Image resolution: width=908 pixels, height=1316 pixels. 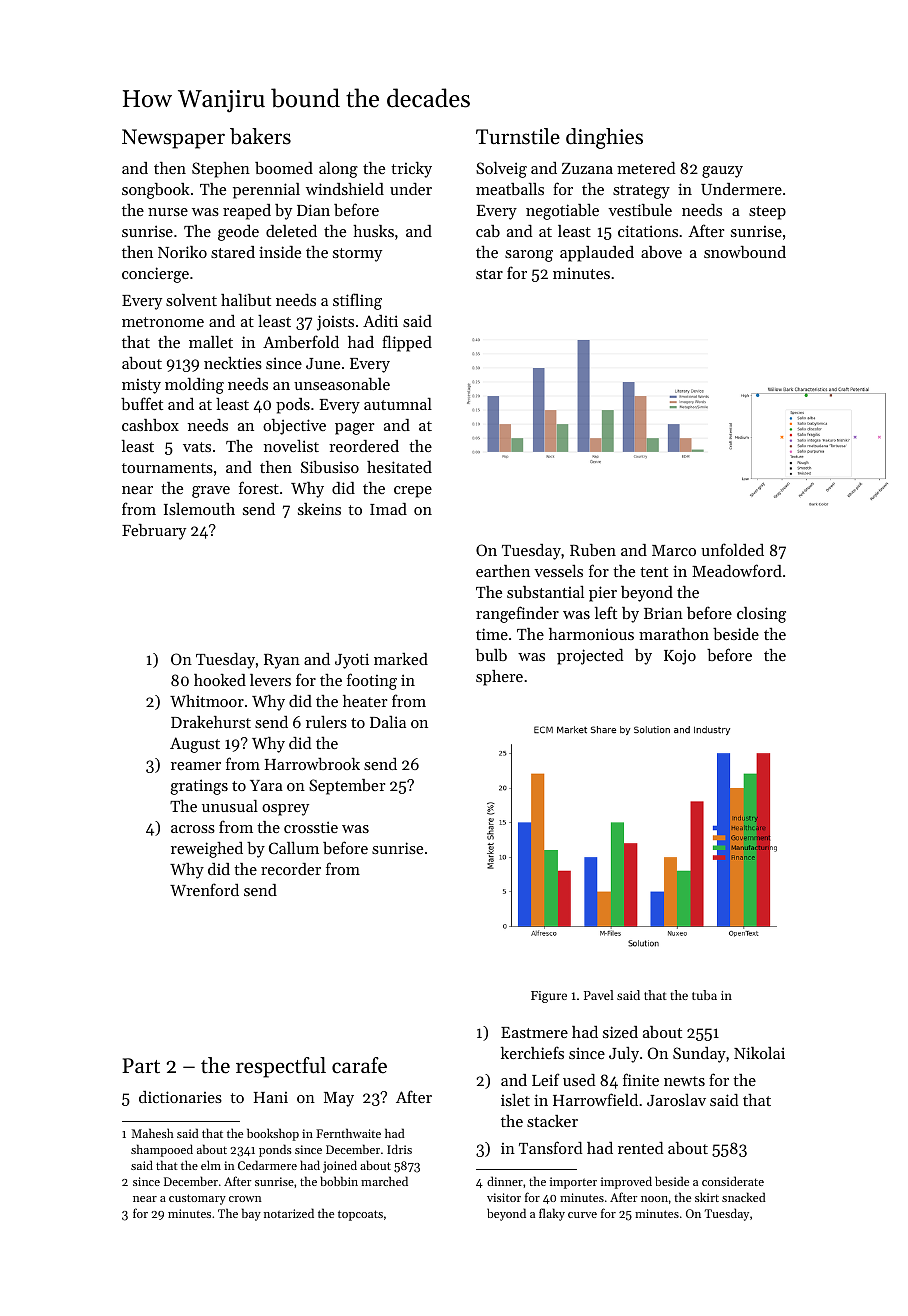 I want to click on sphere, so click(x=499, y=678).
